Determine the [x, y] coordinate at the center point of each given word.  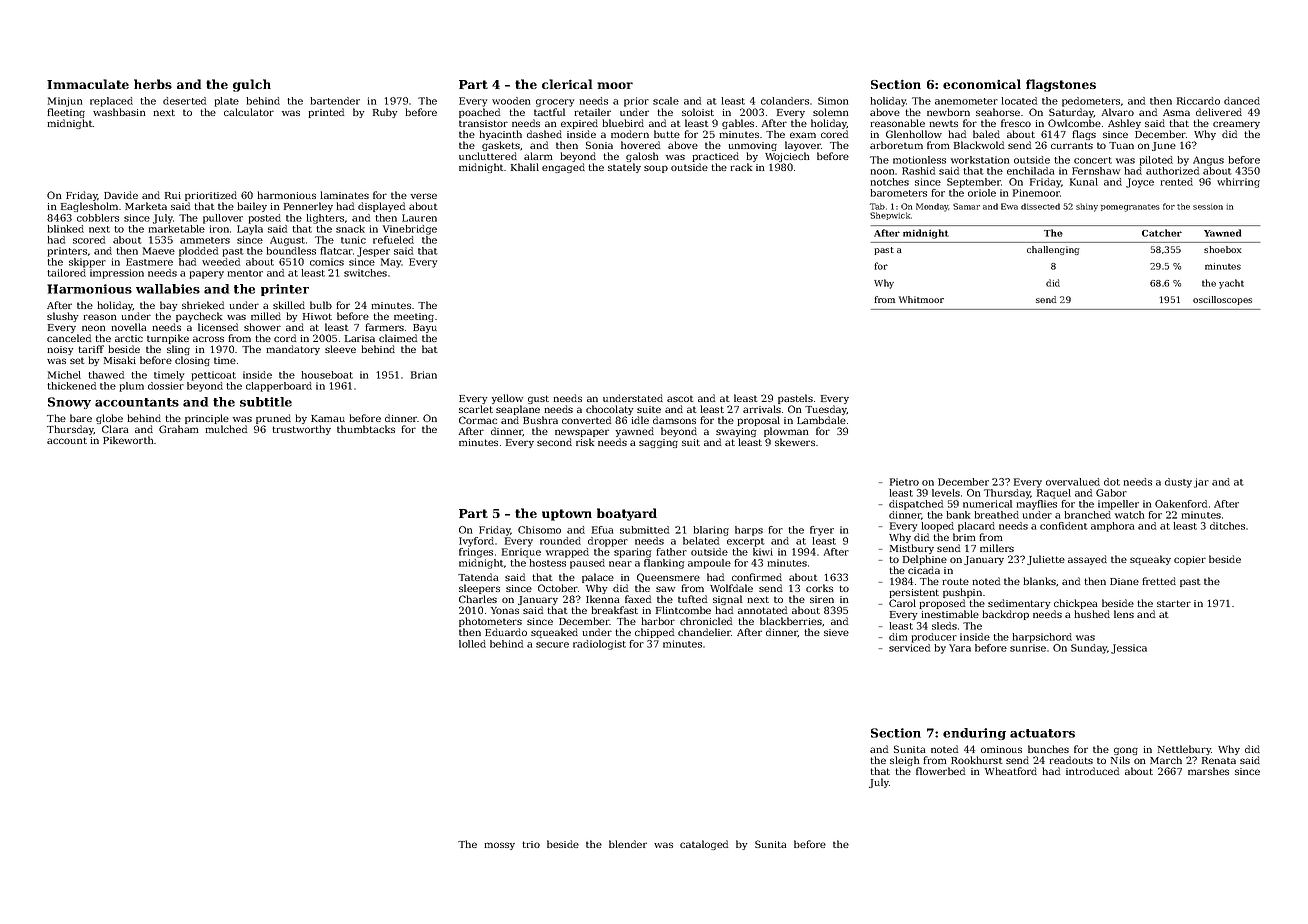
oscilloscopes [1222, 300]
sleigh [905, 761]
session [1208, 207]
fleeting [66, 113]
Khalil [525, 167]
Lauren [419, 218]
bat [430, 349]
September [974, 183]
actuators [1042, 733]
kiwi [763, 552]
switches [365, 273]
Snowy [69, 403]
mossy [499, 846]
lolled [472, 644]
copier [1190, 560]
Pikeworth [128, 440]
